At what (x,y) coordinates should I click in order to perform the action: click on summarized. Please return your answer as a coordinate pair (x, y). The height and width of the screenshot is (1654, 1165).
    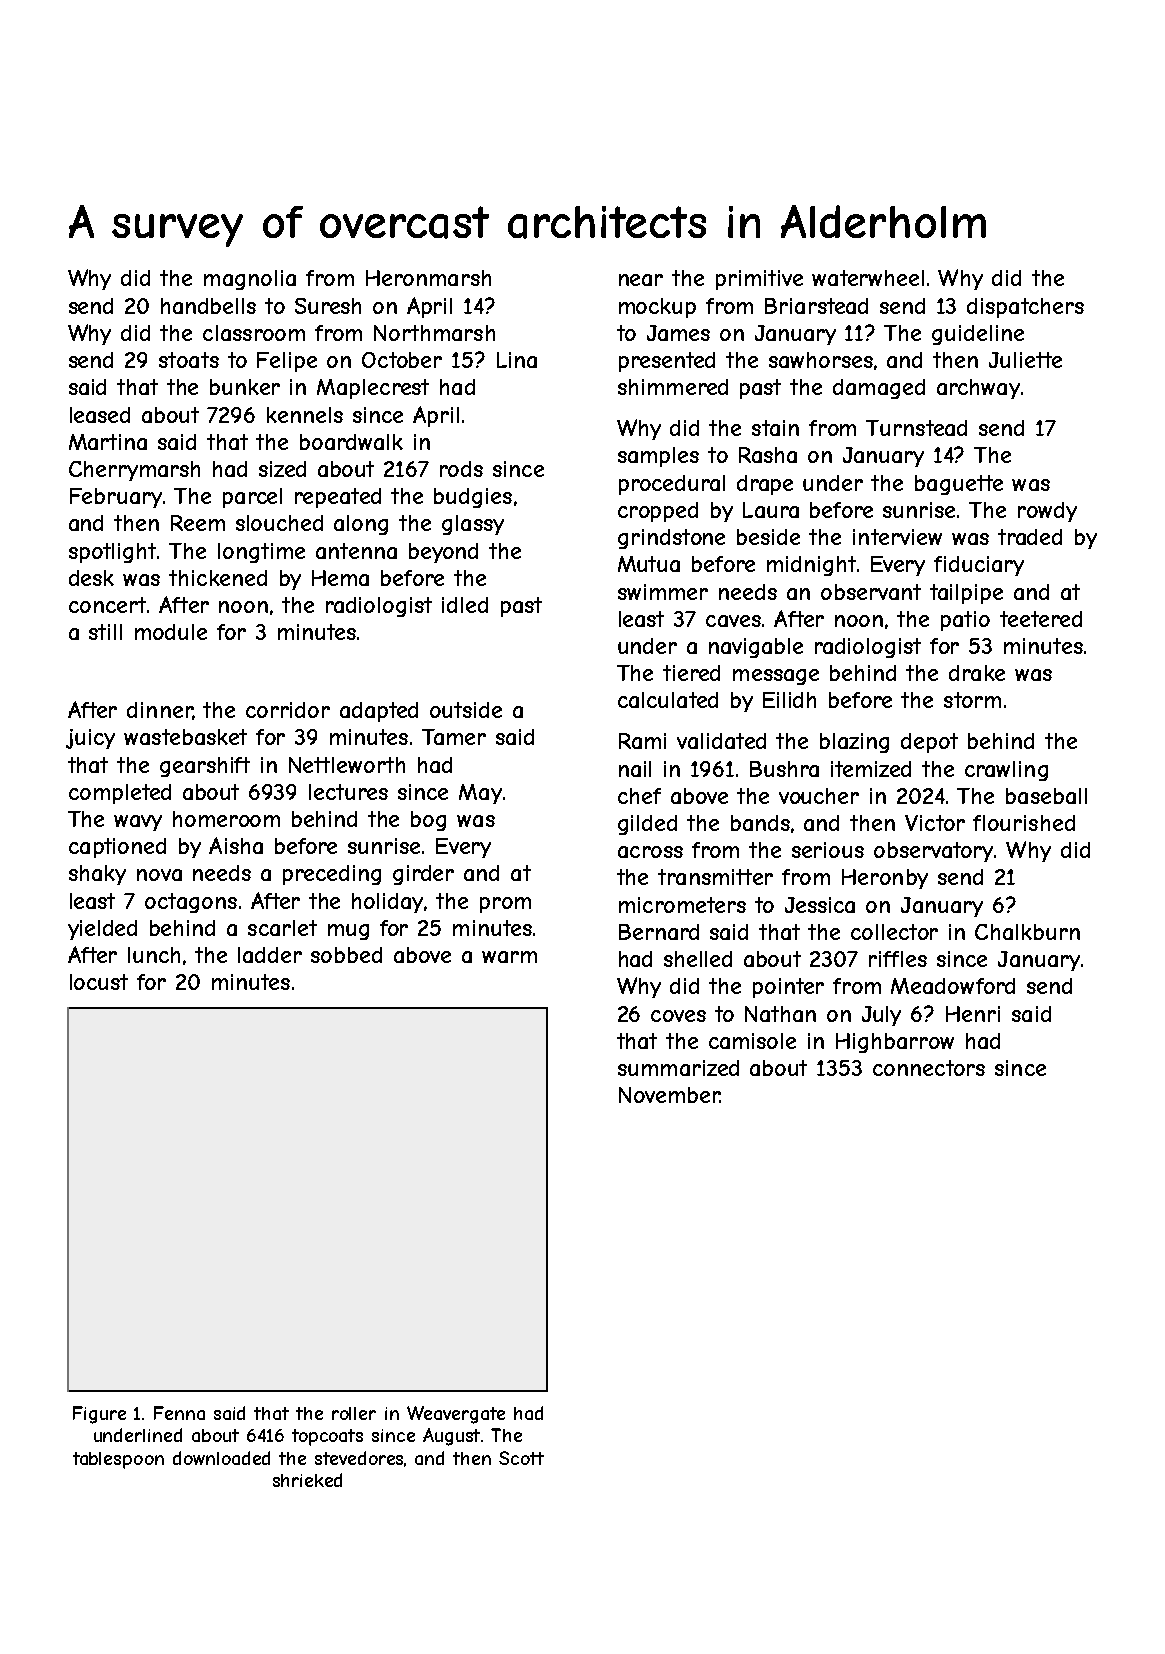
    Looking at the image, I should click on (678, 1068).
